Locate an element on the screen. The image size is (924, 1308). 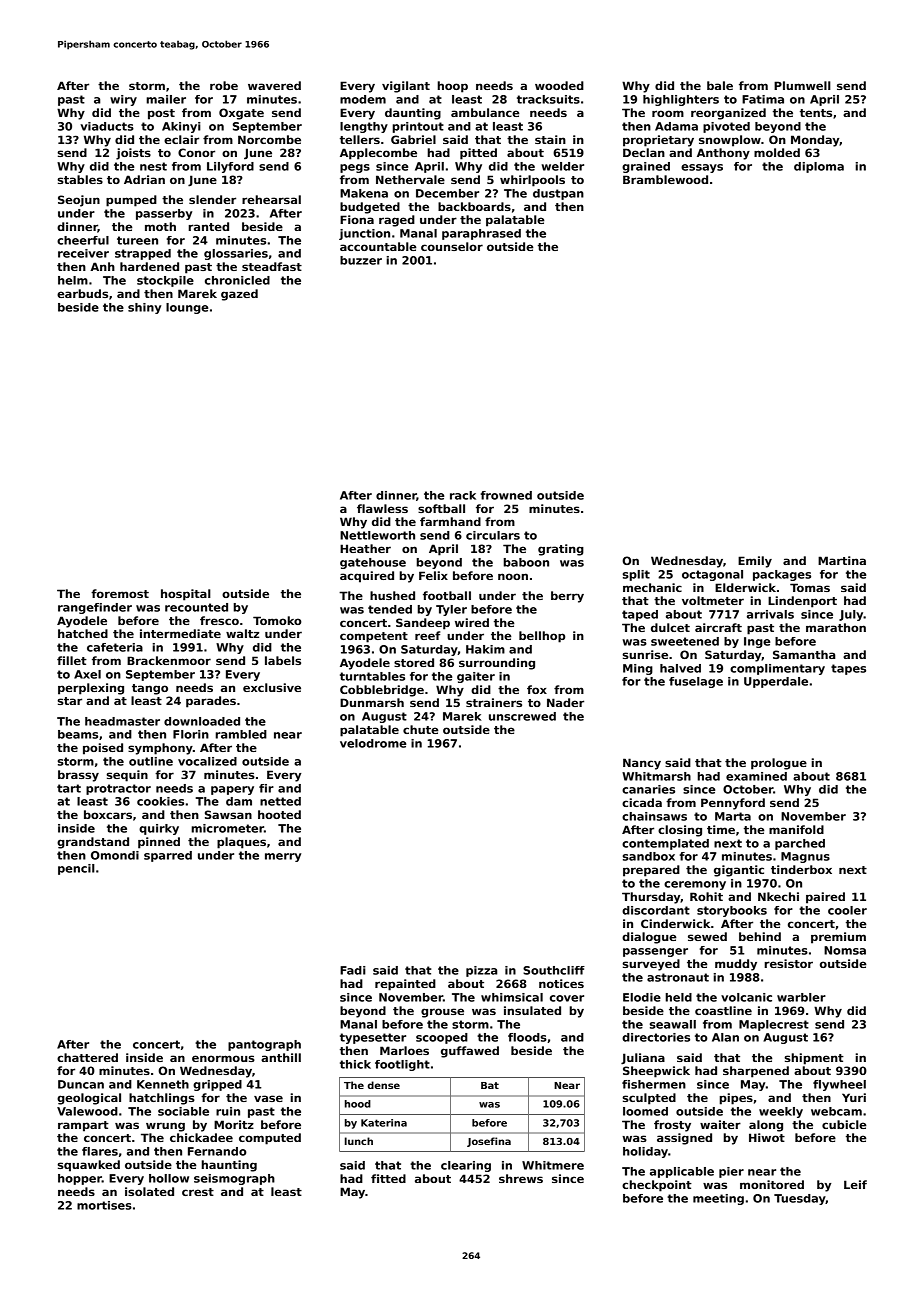
Duncan is located at coordinates (81, 1084).
